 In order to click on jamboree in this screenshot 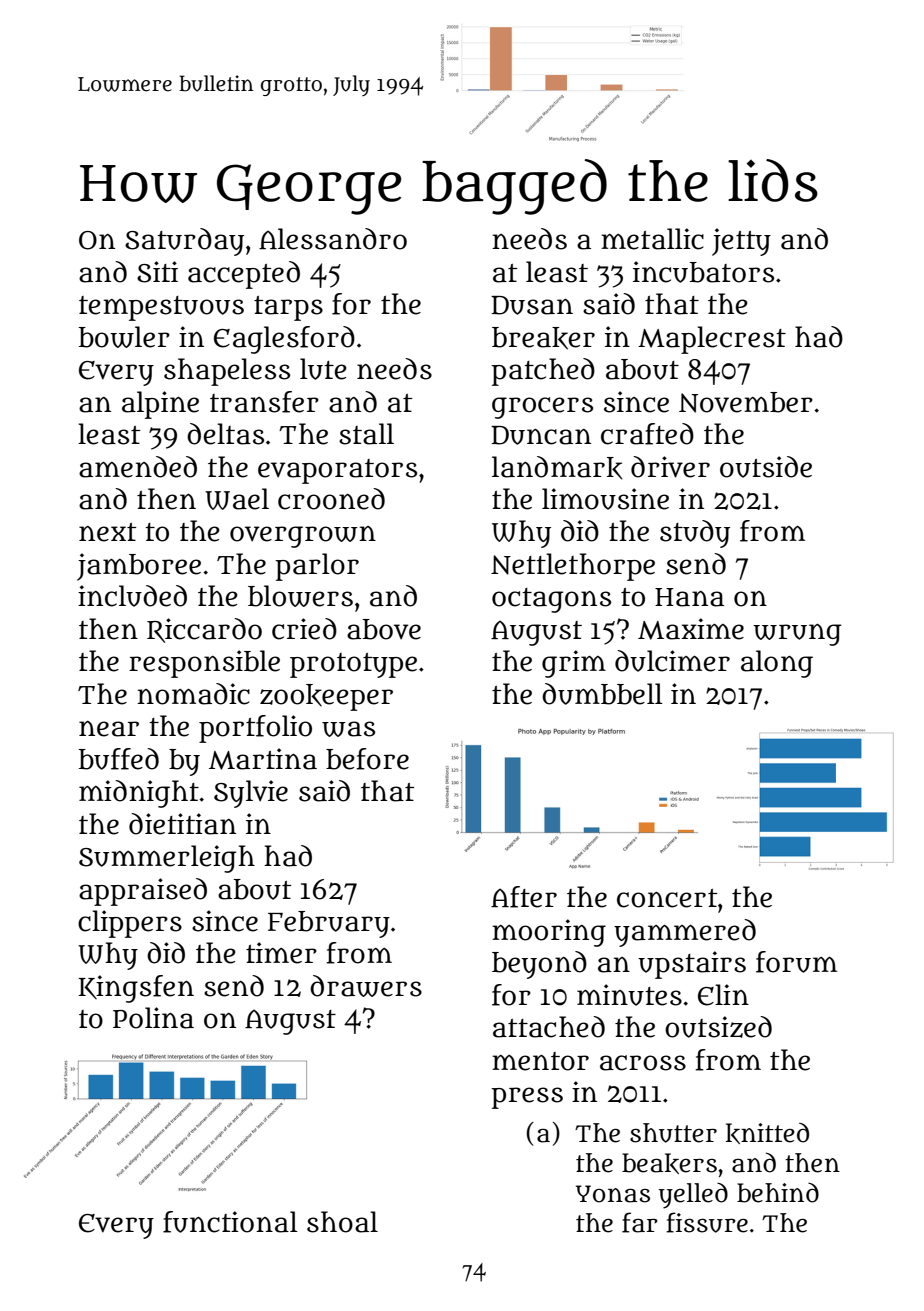, I will do `click(139, 567)`.
